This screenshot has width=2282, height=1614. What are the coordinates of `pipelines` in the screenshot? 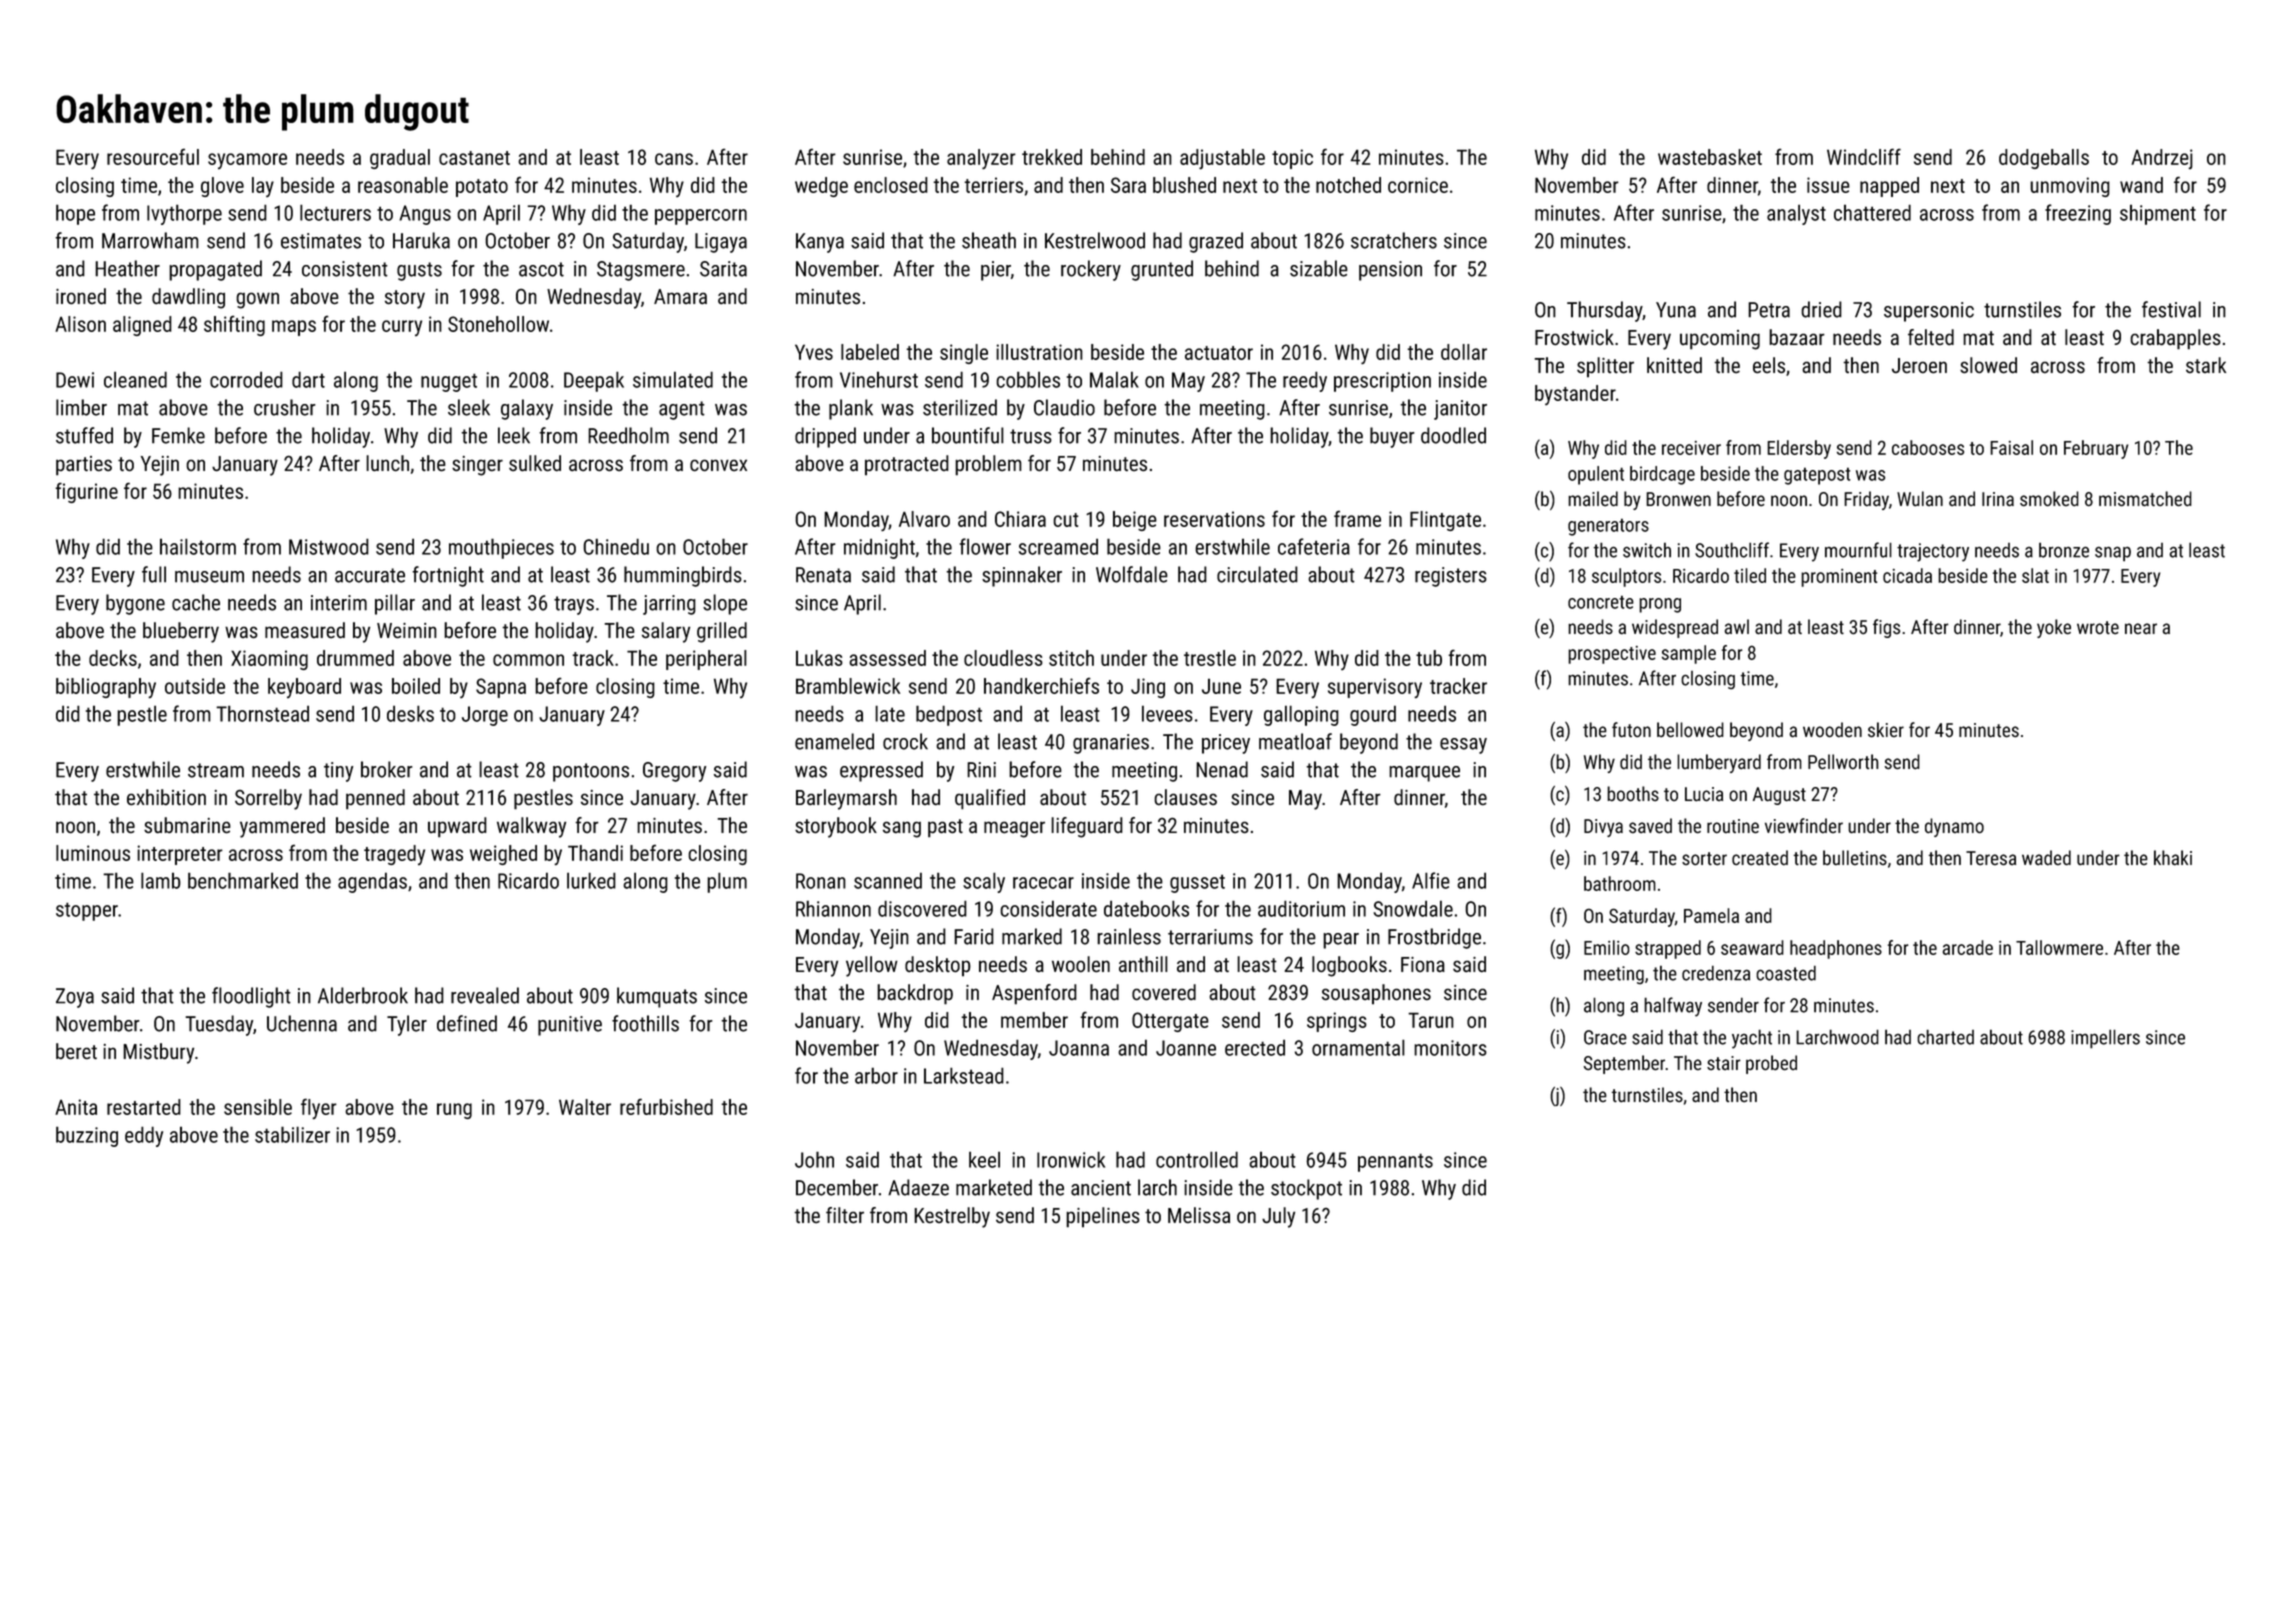 It's located at (1103, 1217).
